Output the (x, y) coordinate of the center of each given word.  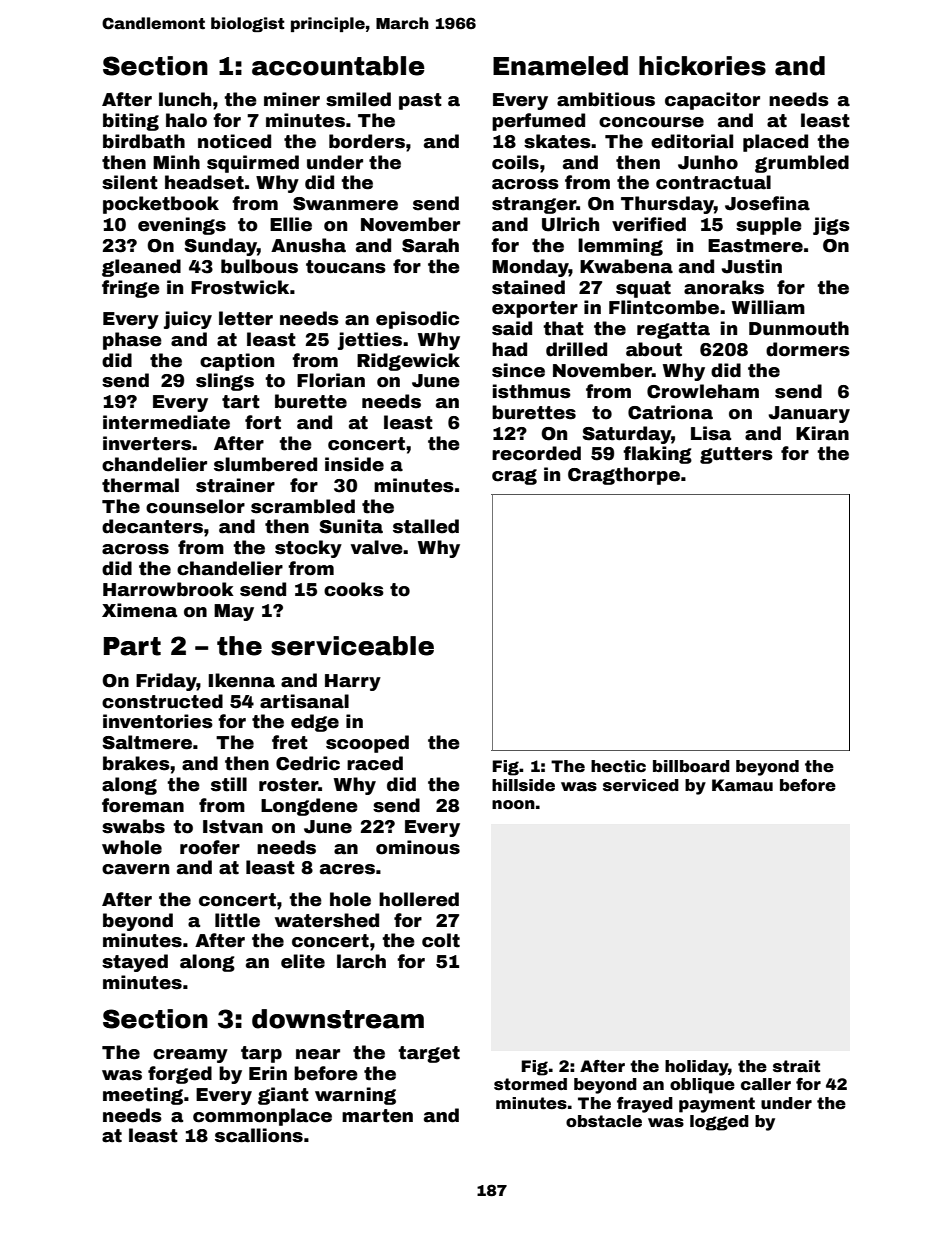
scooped (367, 744)
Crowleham (703, 391)
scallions (259, 1135)
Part (132, 646)
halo (186, 120)
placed (775, 143)
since (518, 370)
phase (132, 341)
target (429, 1054)
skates (557, 141)
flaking (657, 455)
